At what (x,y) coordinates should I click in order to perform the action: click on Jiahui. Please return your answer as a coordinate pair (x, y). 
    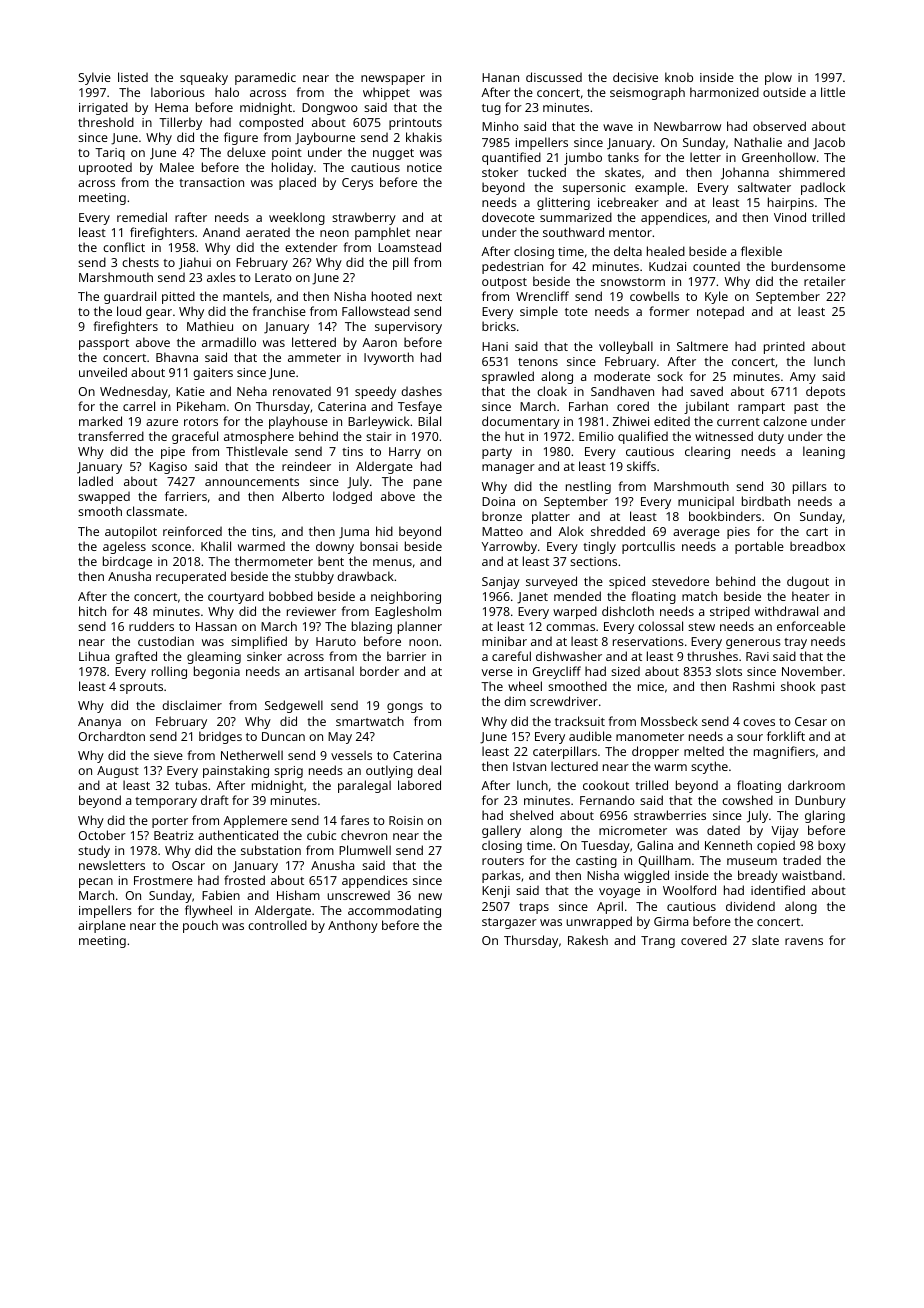
    Looking at the image, I should click on (195, 263).
